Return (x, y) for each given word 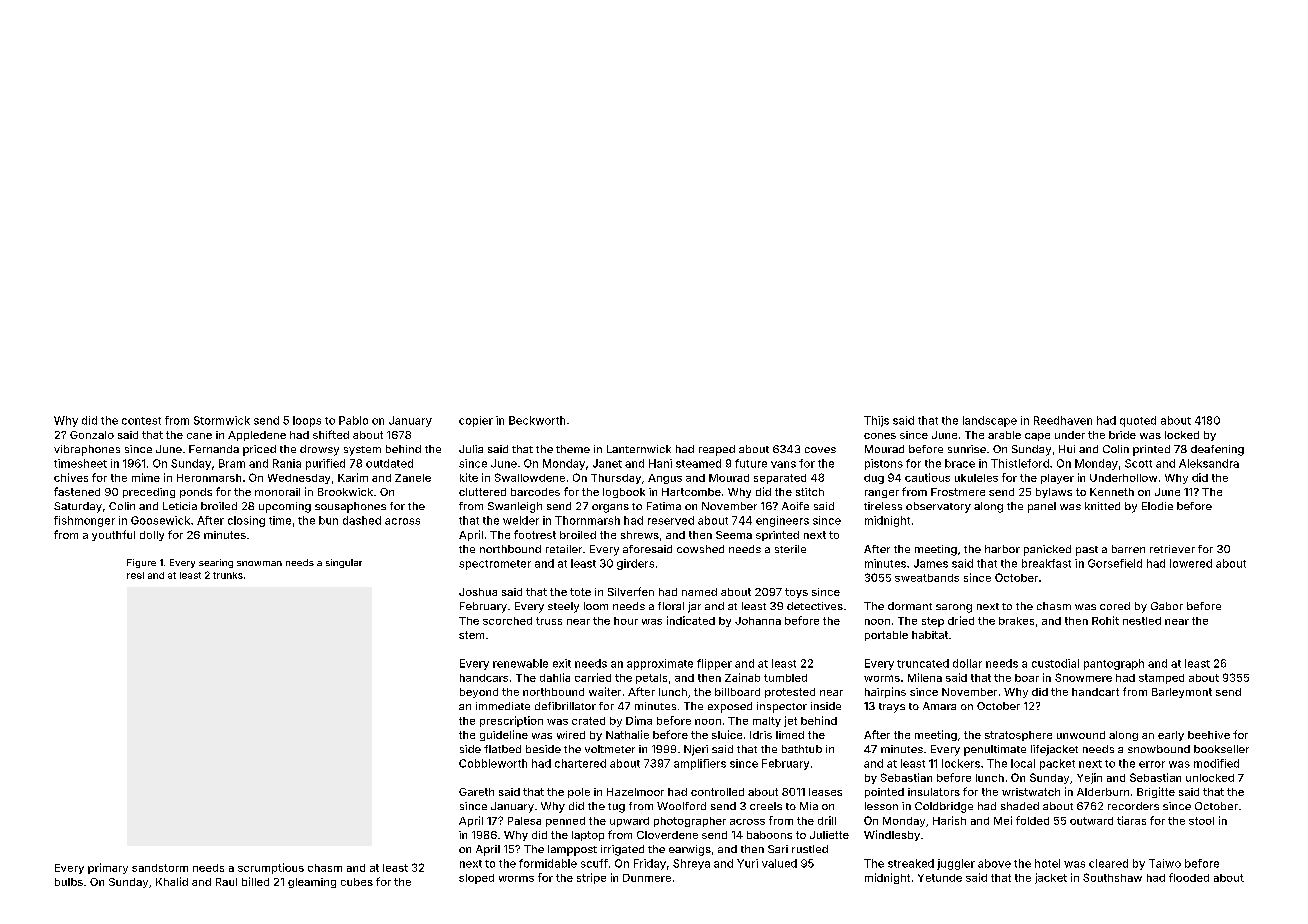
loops (307, 421)
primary (108, 868)
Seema (734, 535)
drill (827, 820)
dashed (362, 520)
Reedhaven (1063, 420)
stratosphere (1018, 736)
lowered (1191, 563)
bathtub (802, 749)
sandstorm (160, 868)
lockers (961, 763)
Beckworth (537, 420)
